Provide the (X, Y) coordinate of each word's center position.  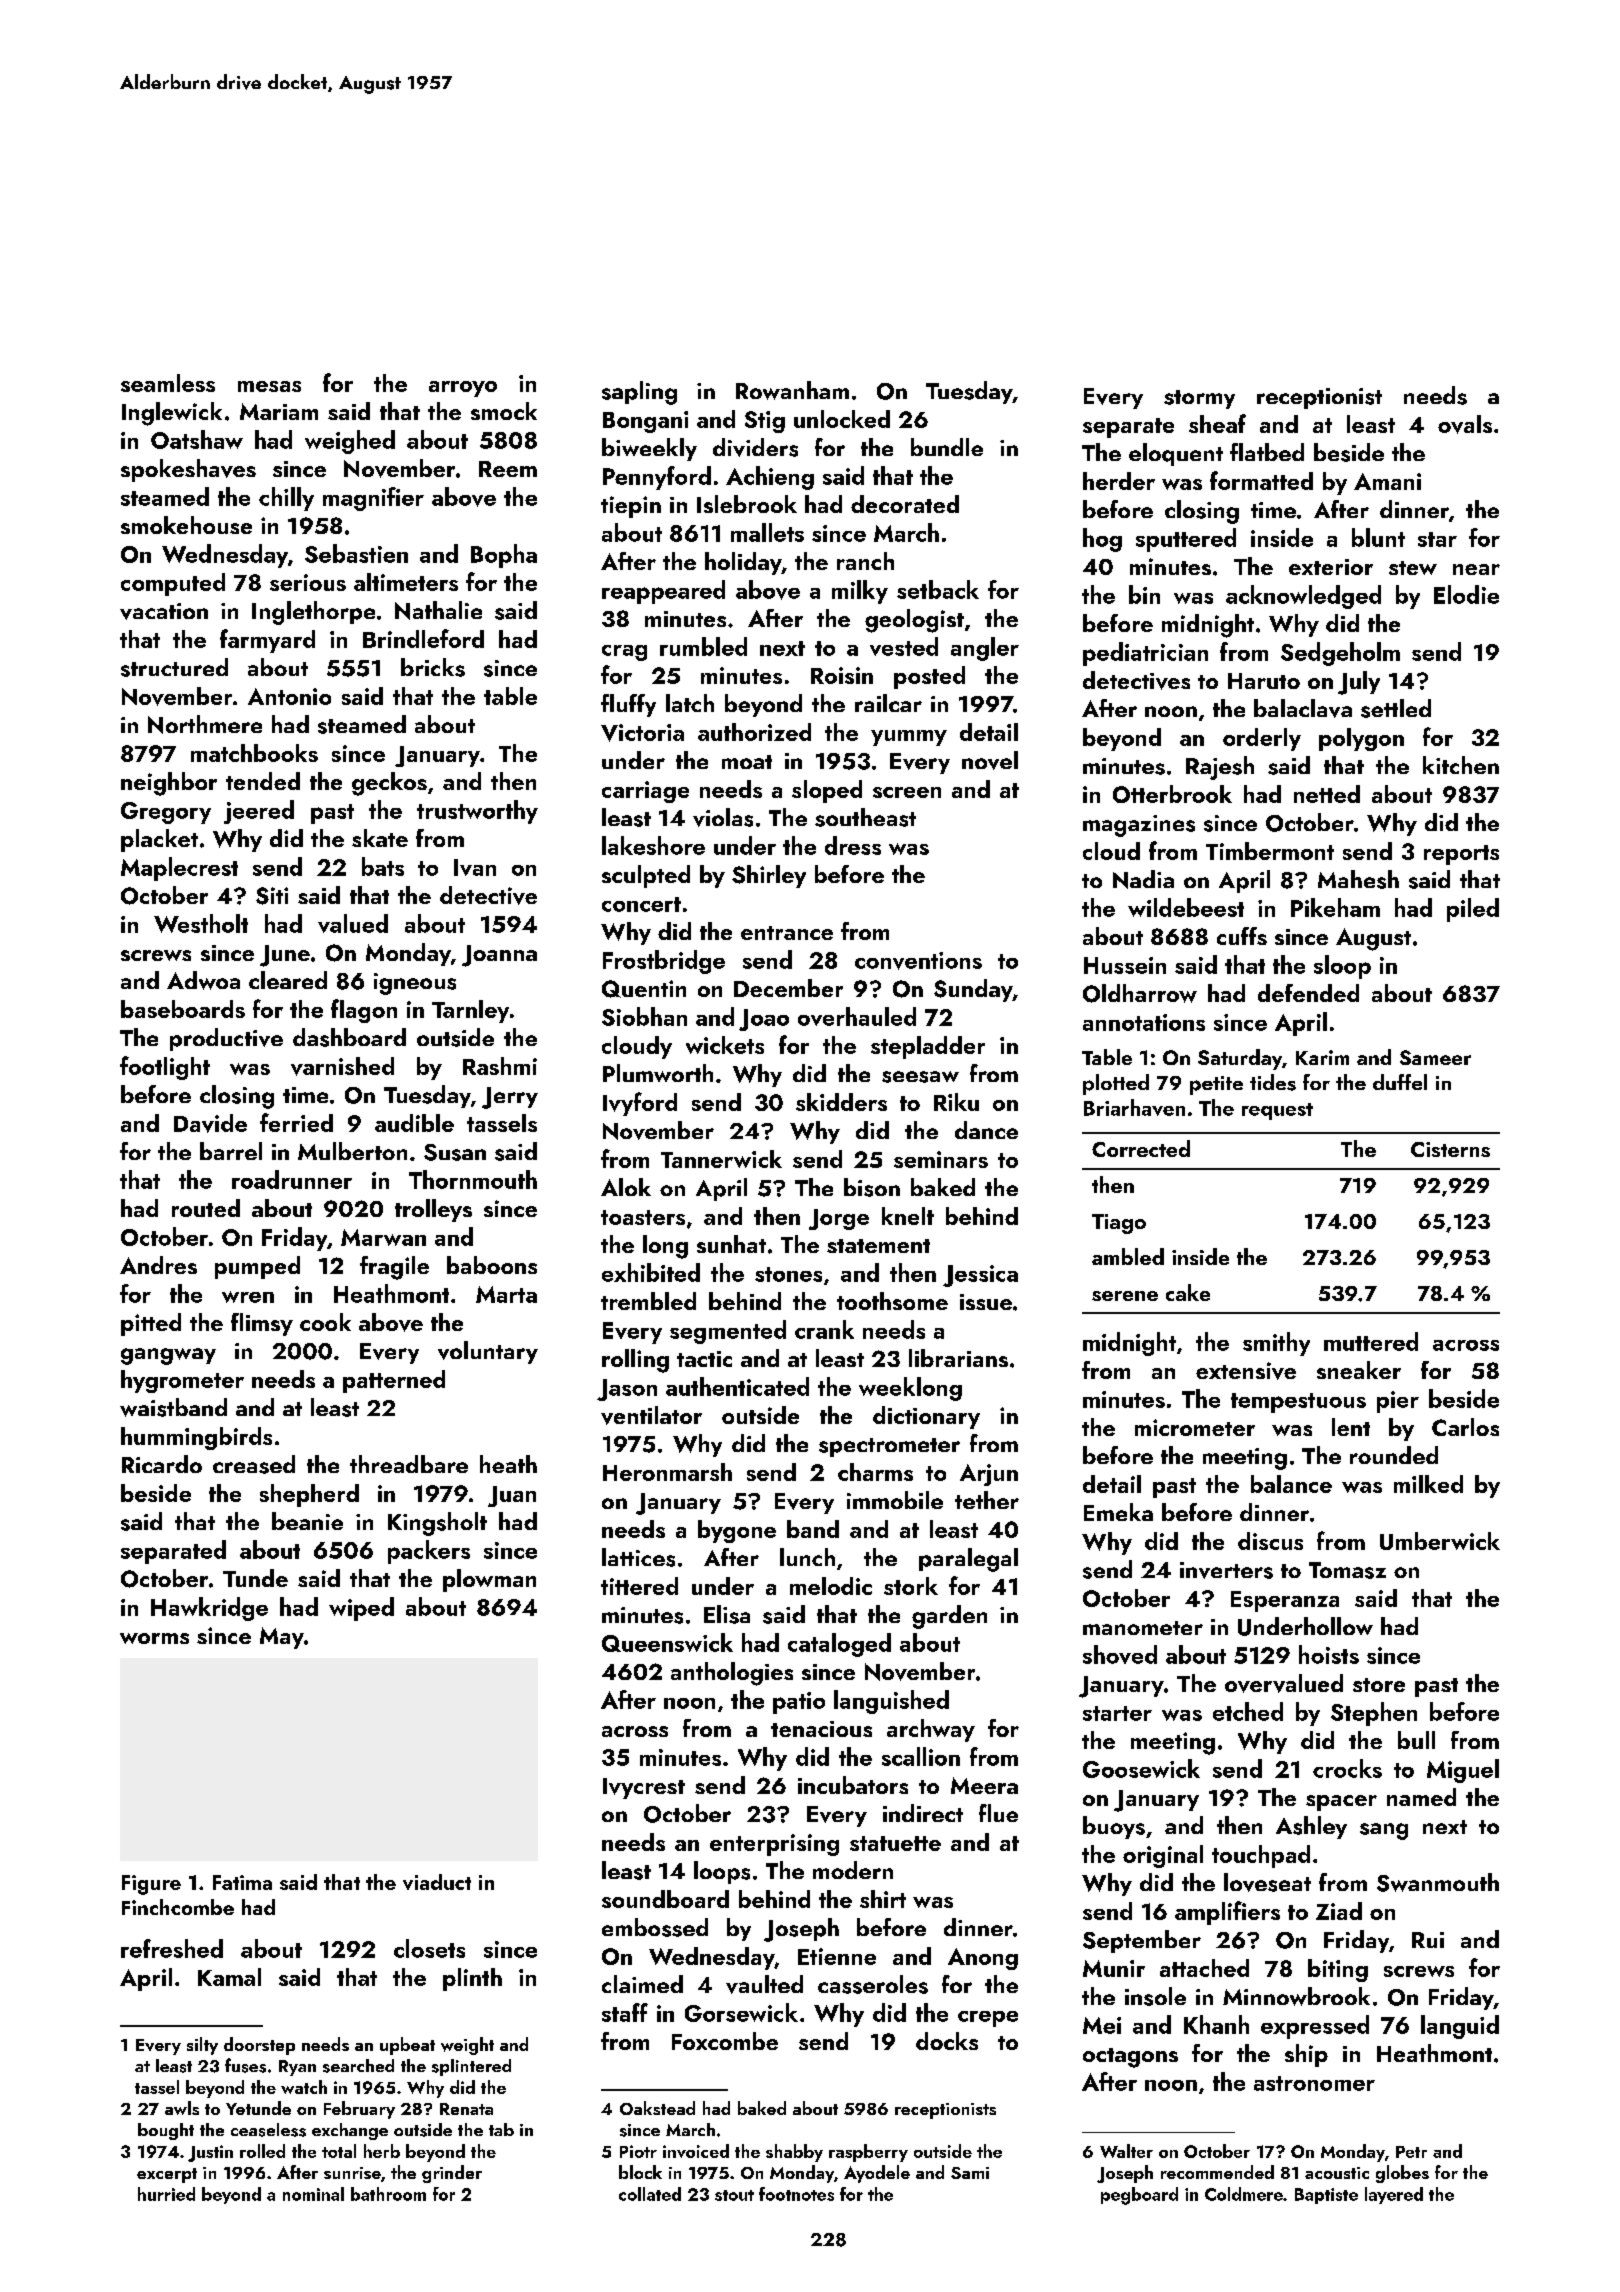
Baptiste (1326, 2196)
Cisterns (1450, 1149)
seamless (168, 383)
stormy (1199, 399)
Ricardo (162, 1464)
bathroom (388, 2194)
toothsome (892, 1301)
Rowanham (792, 390)
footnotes (796, 2194)
